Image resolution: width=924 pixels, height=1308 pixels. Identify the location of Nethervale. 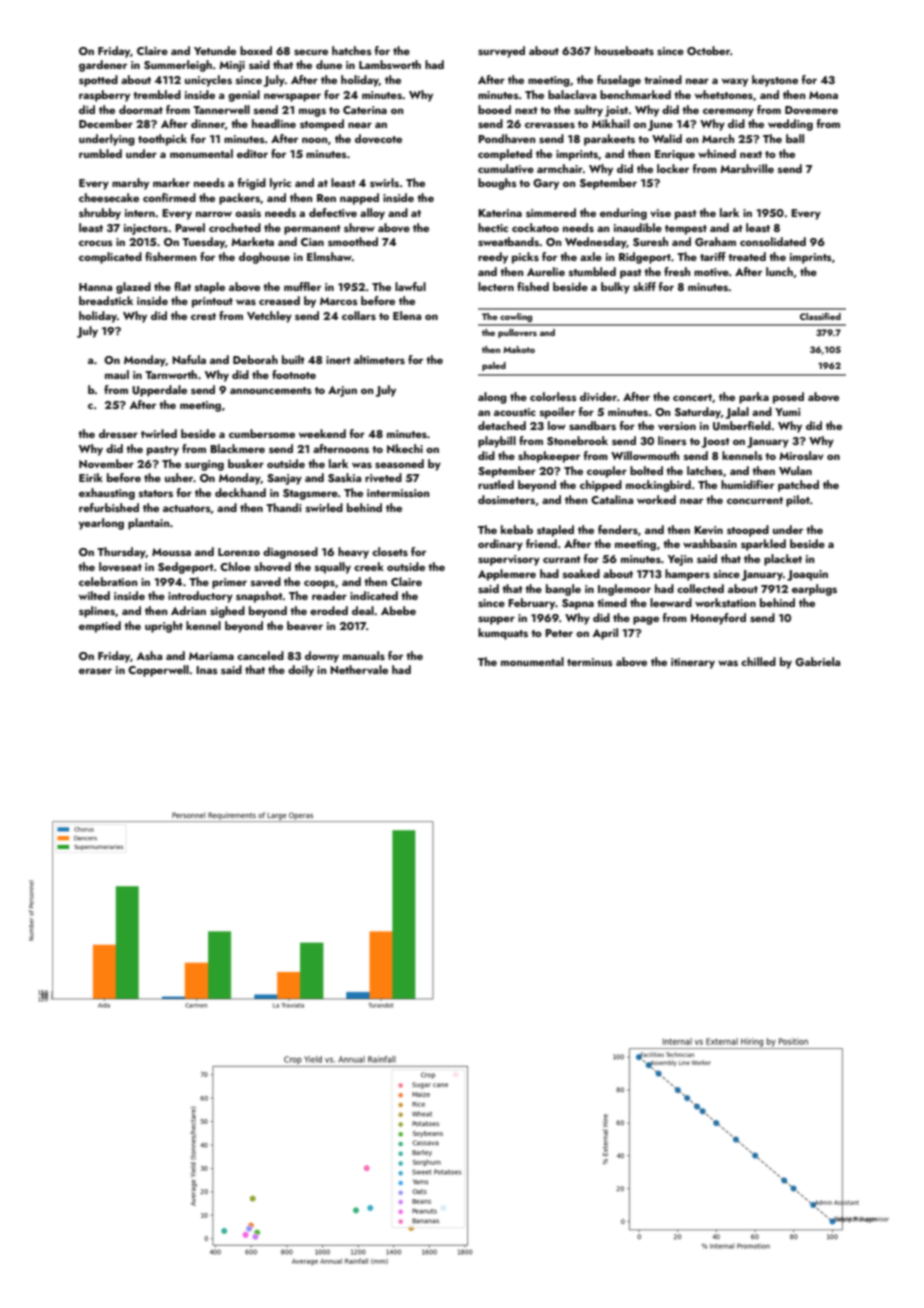
(359, 669).
